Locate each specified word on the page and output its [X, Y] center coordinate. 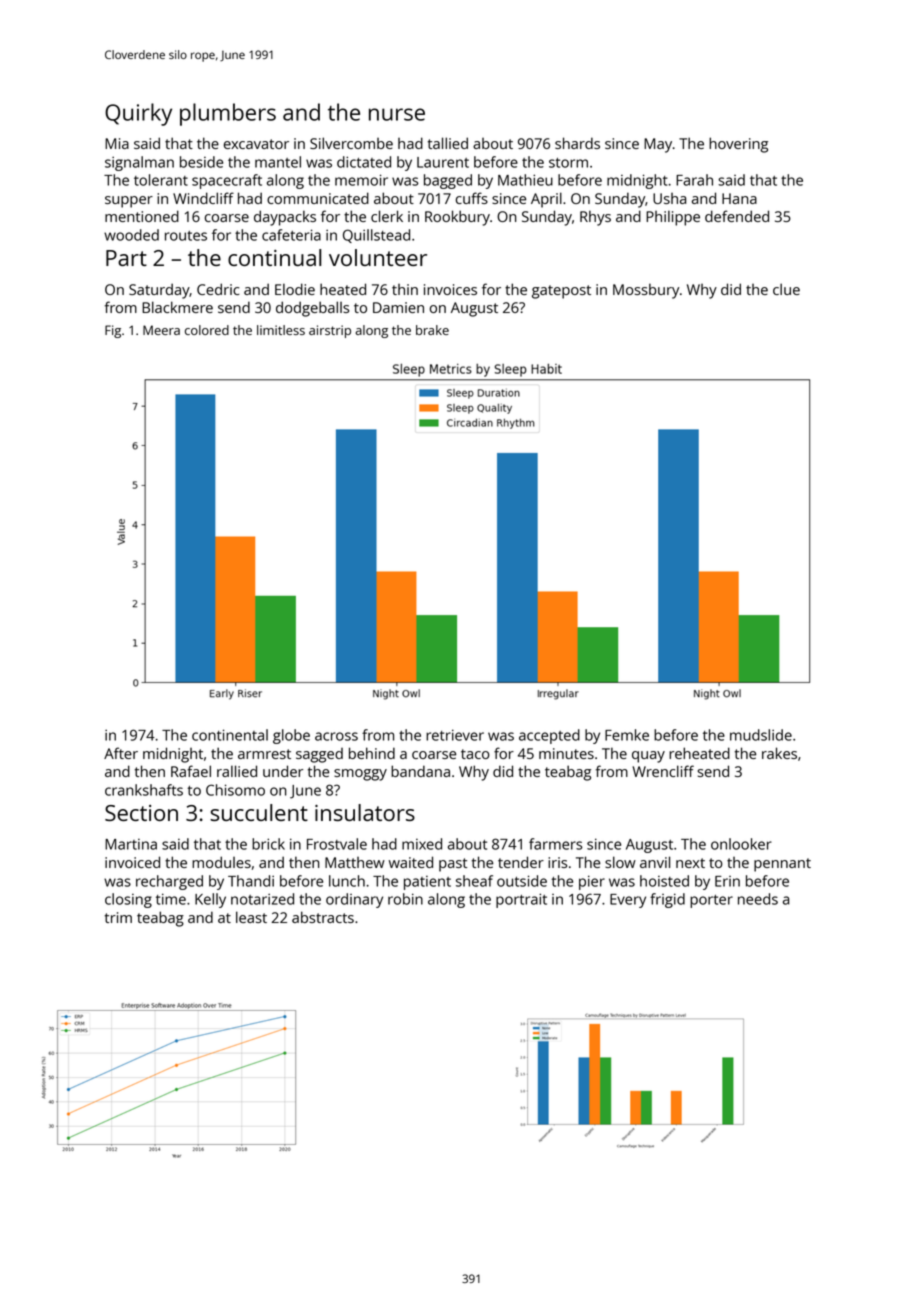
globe [291, 736]
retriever [455, 735]
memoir [361, 180]
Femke [627, 735]
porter [711, 901]
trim [118, 917]
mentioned [142, 216]
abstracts [323, 917]
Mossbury [646, 291]
